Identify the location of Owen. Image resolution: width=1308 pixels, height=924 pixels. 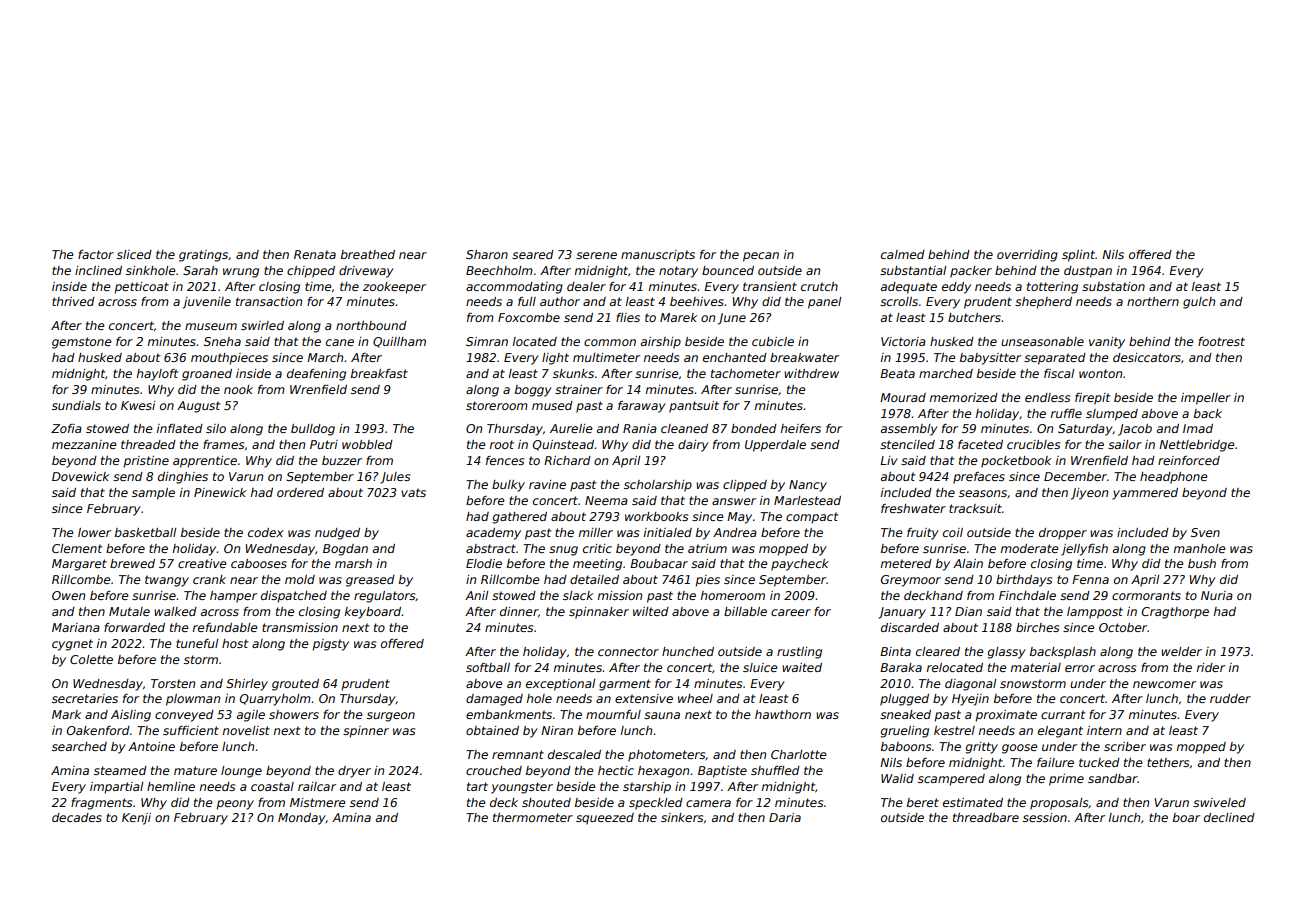
(68, 595).
